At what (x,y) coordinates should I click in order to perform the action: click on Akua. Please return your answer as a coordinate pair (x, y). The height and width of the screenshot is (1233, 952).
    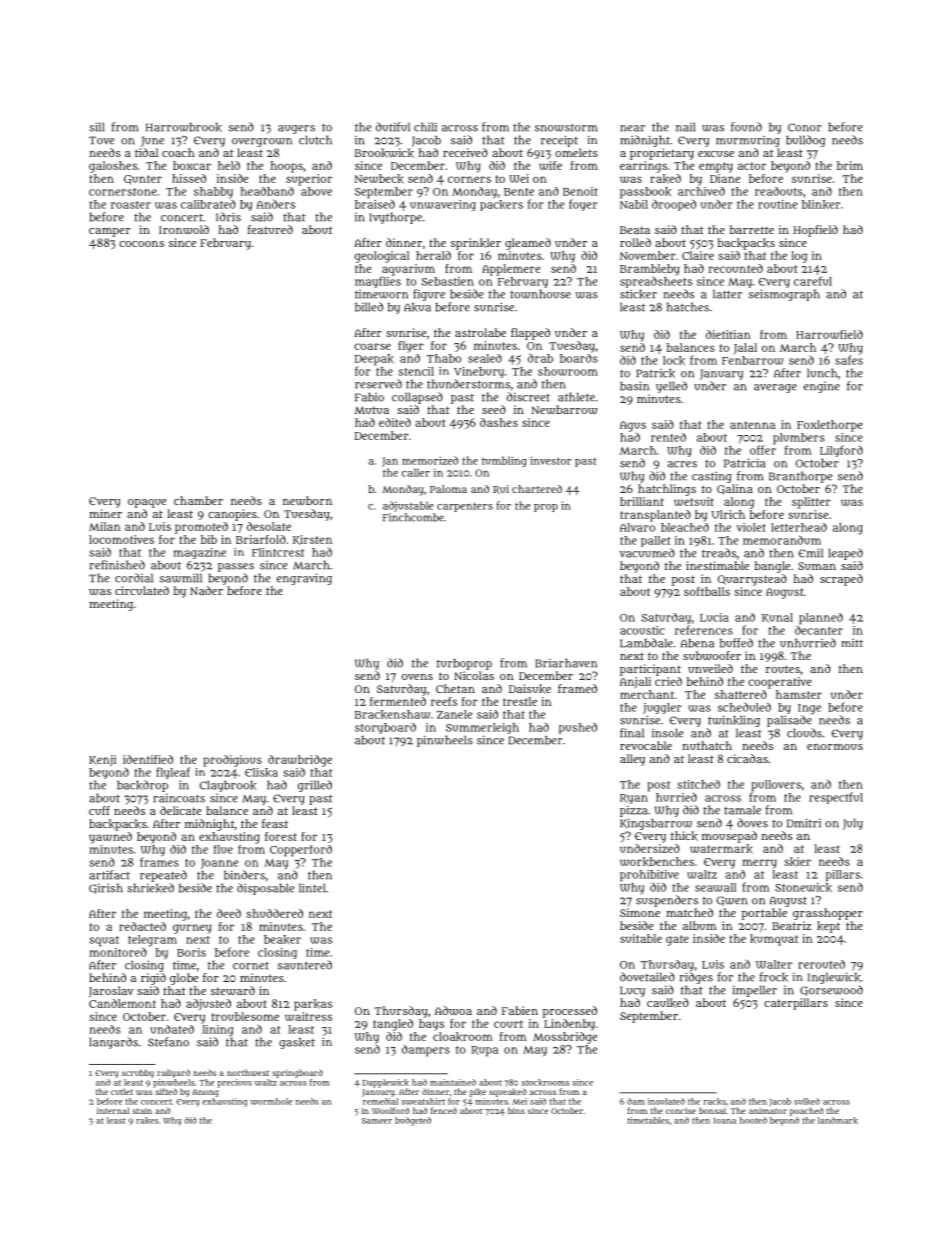
    Looking at the image, I should click on (417, 307).
